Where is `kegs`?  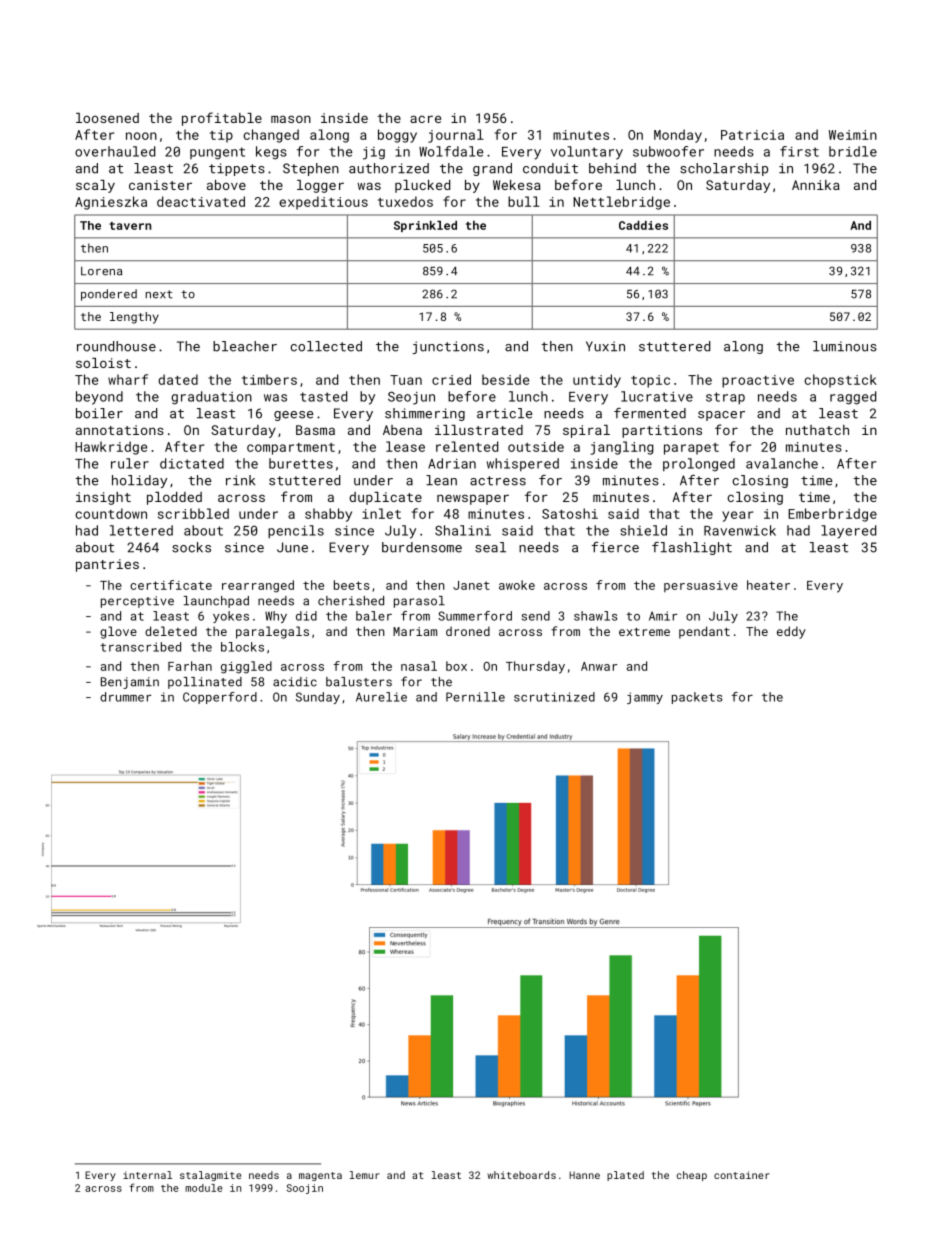 kegs is located at coordinates (271, 153).
